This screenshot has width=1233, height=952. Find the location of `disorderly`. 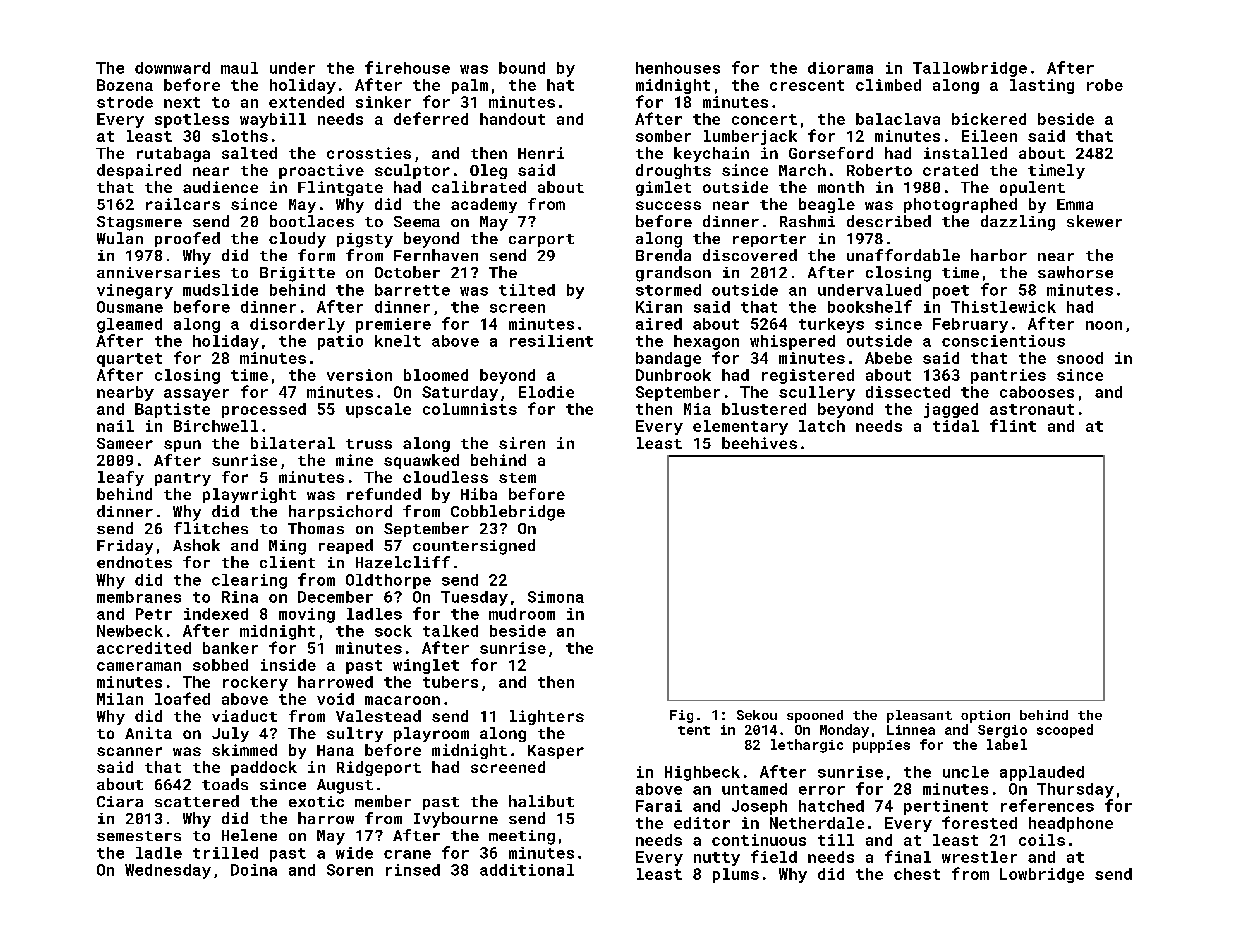

disorderly is located at coordinates (297, 325).
